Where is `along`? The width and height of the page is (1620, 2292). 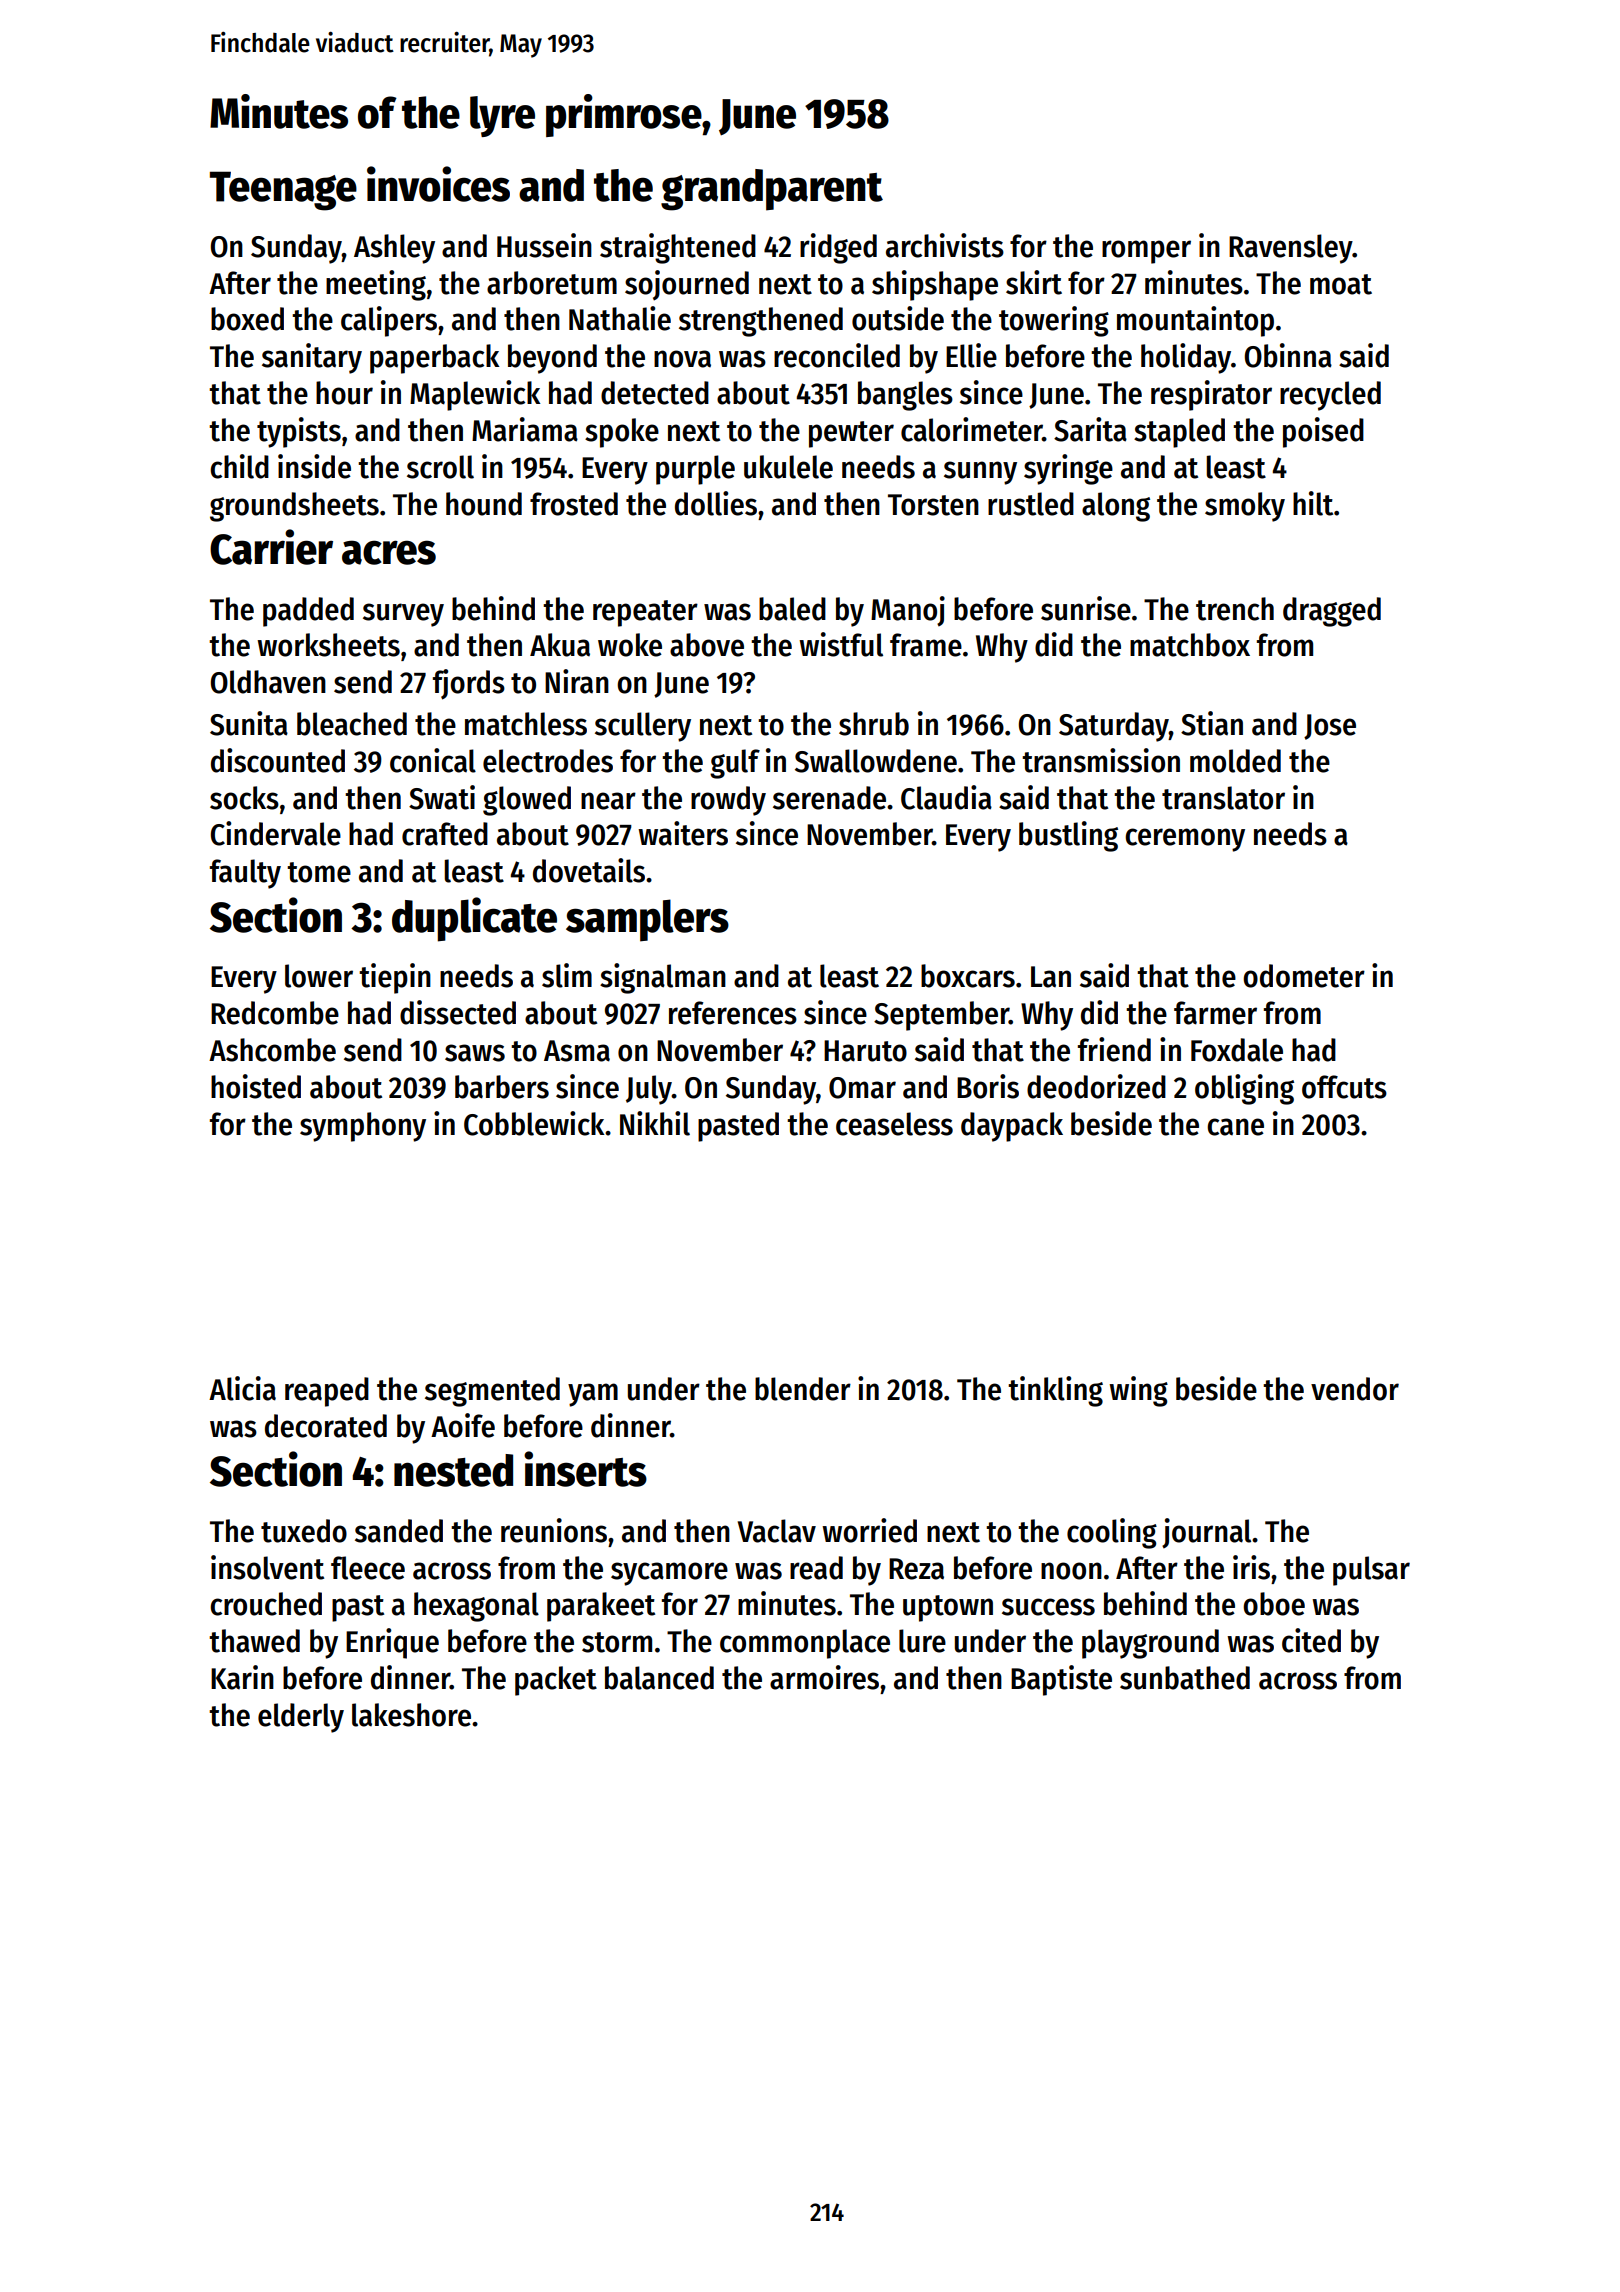
along is located at coordinates (1116, 507).
